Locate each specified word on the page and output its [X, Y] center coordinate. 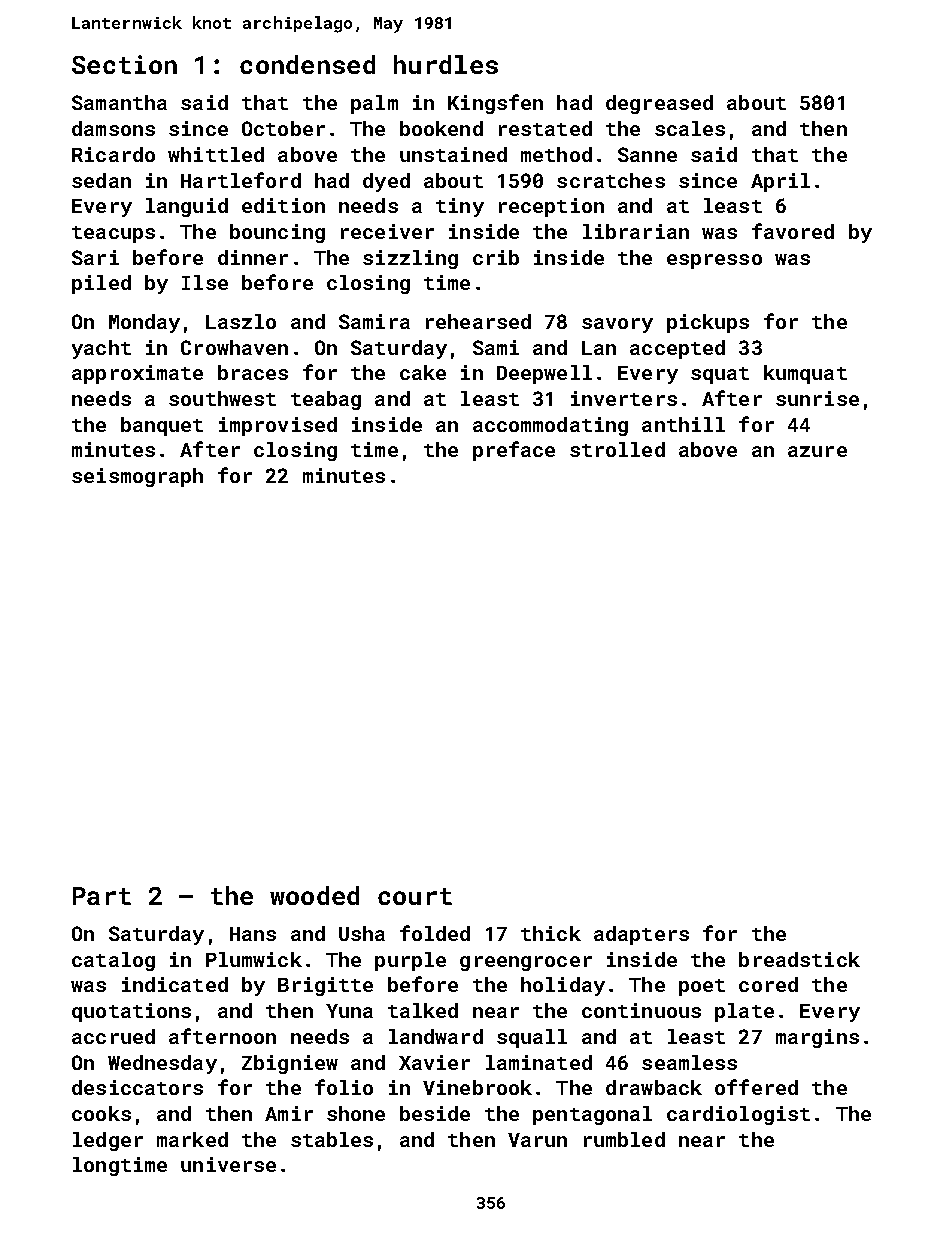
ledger [108, 1141]
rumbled [624, 1139]
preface [514, 451]
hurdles [446, 64]
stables [332, 1139]
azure [817, 451]
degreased [659, 104]
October [283, 128]
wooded [314, 895]
